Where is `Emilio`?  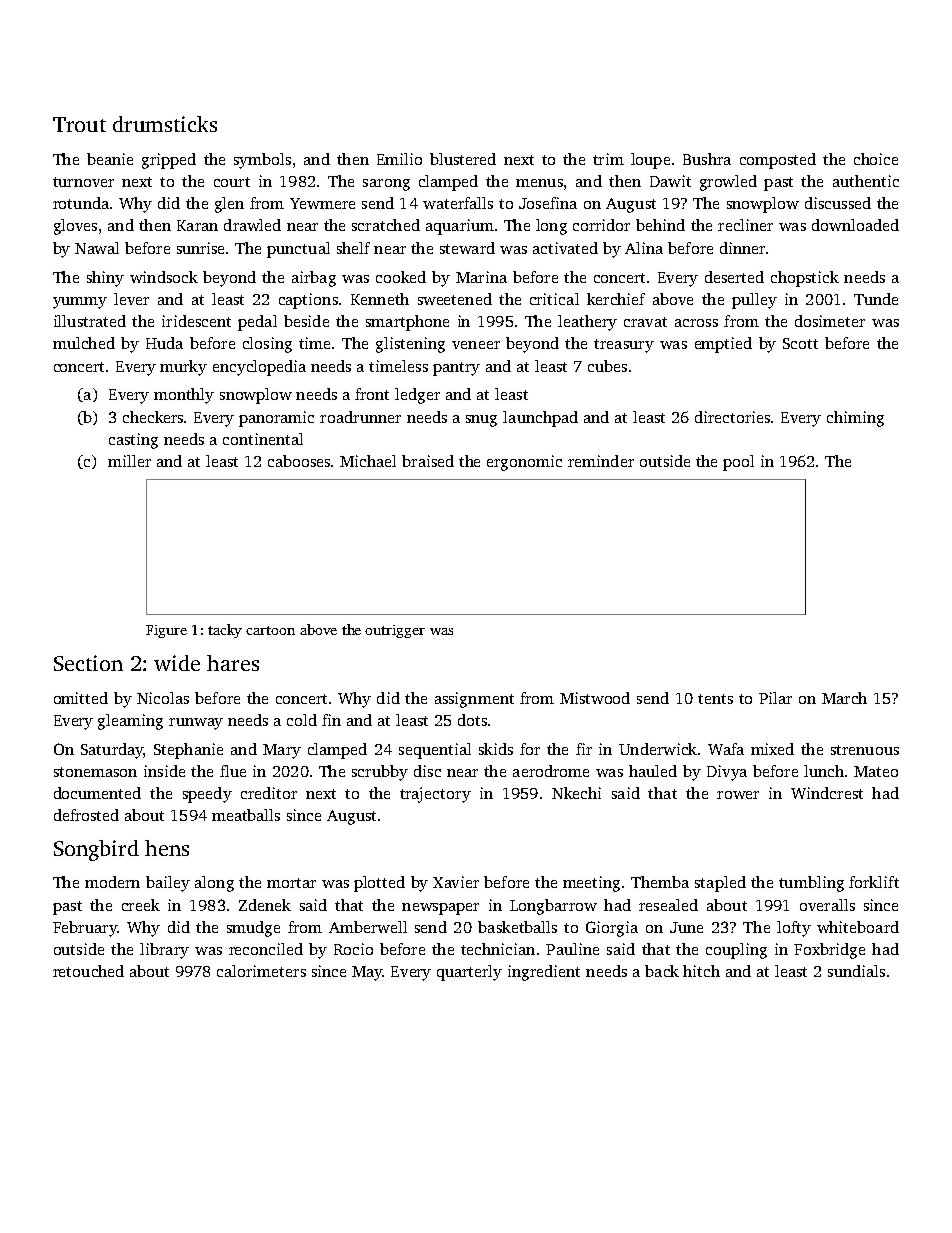 Emilio is located at coordinates (399, 159).
